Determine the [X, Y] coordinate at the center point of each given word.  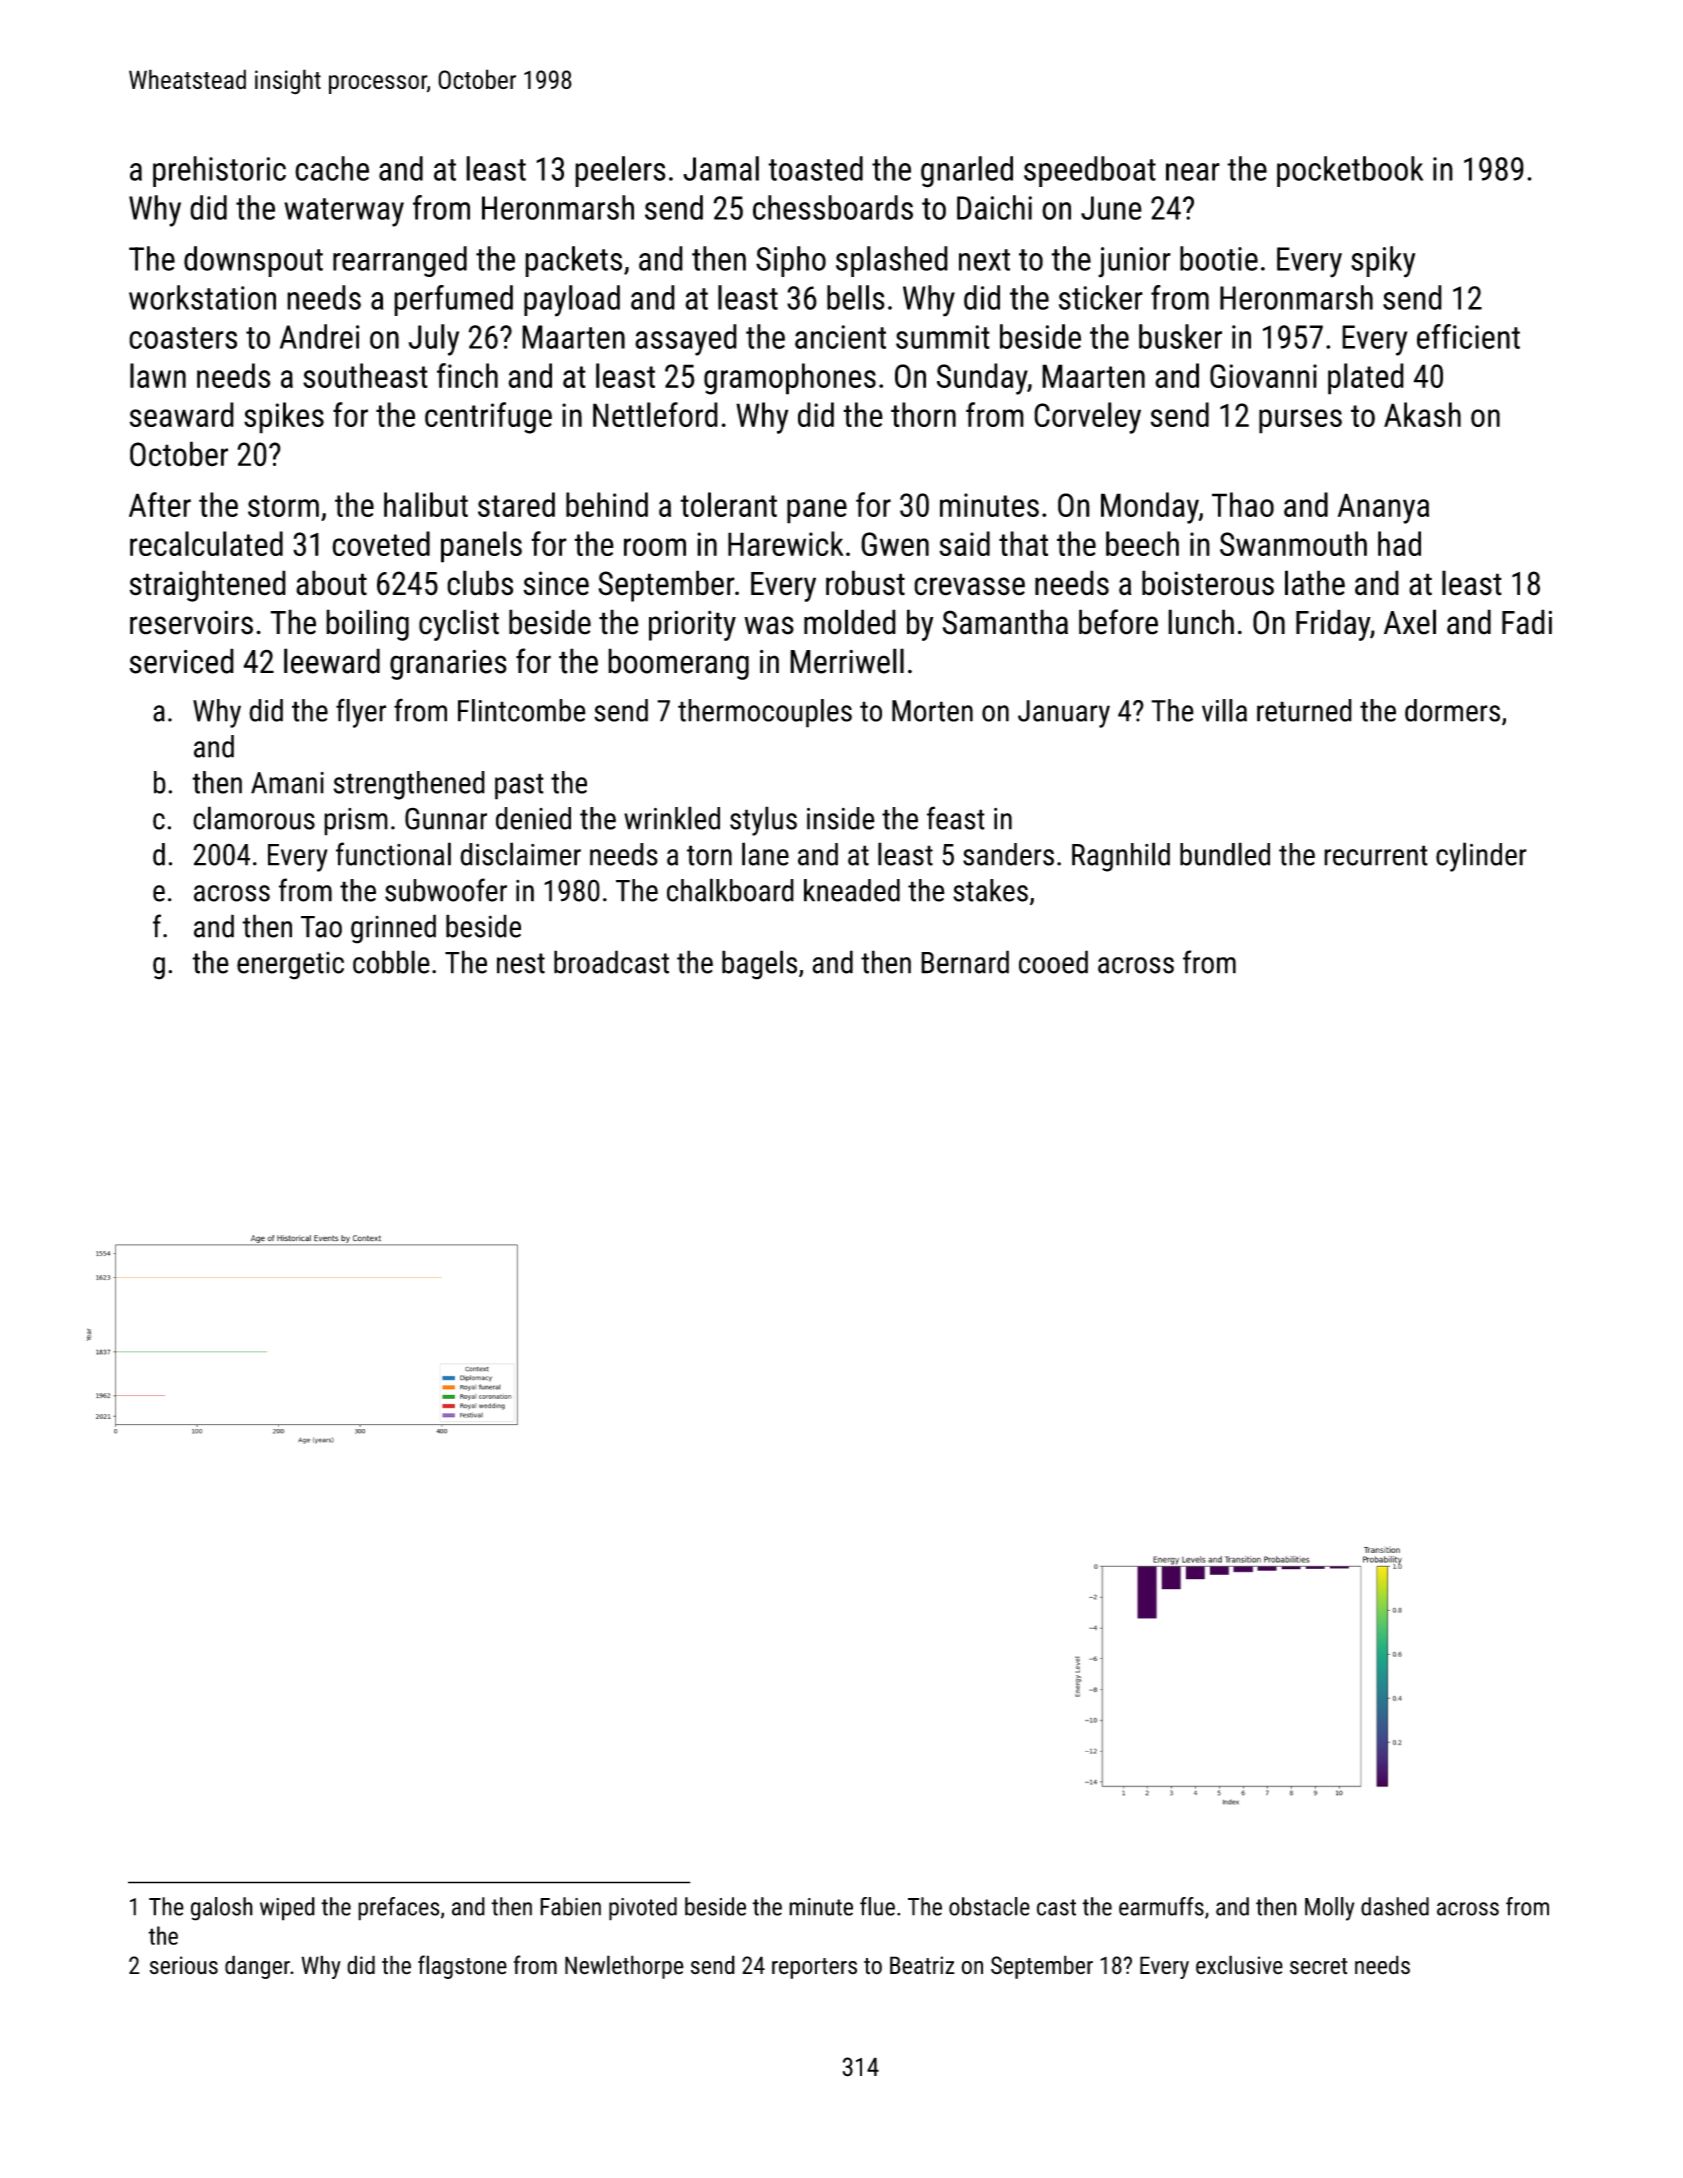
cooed [1053, 962]
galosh [222, 1909]
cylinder [1481, 857]
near [1193, 172]
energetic [290, 966]
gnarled [967, 172]
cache [332, 168]
